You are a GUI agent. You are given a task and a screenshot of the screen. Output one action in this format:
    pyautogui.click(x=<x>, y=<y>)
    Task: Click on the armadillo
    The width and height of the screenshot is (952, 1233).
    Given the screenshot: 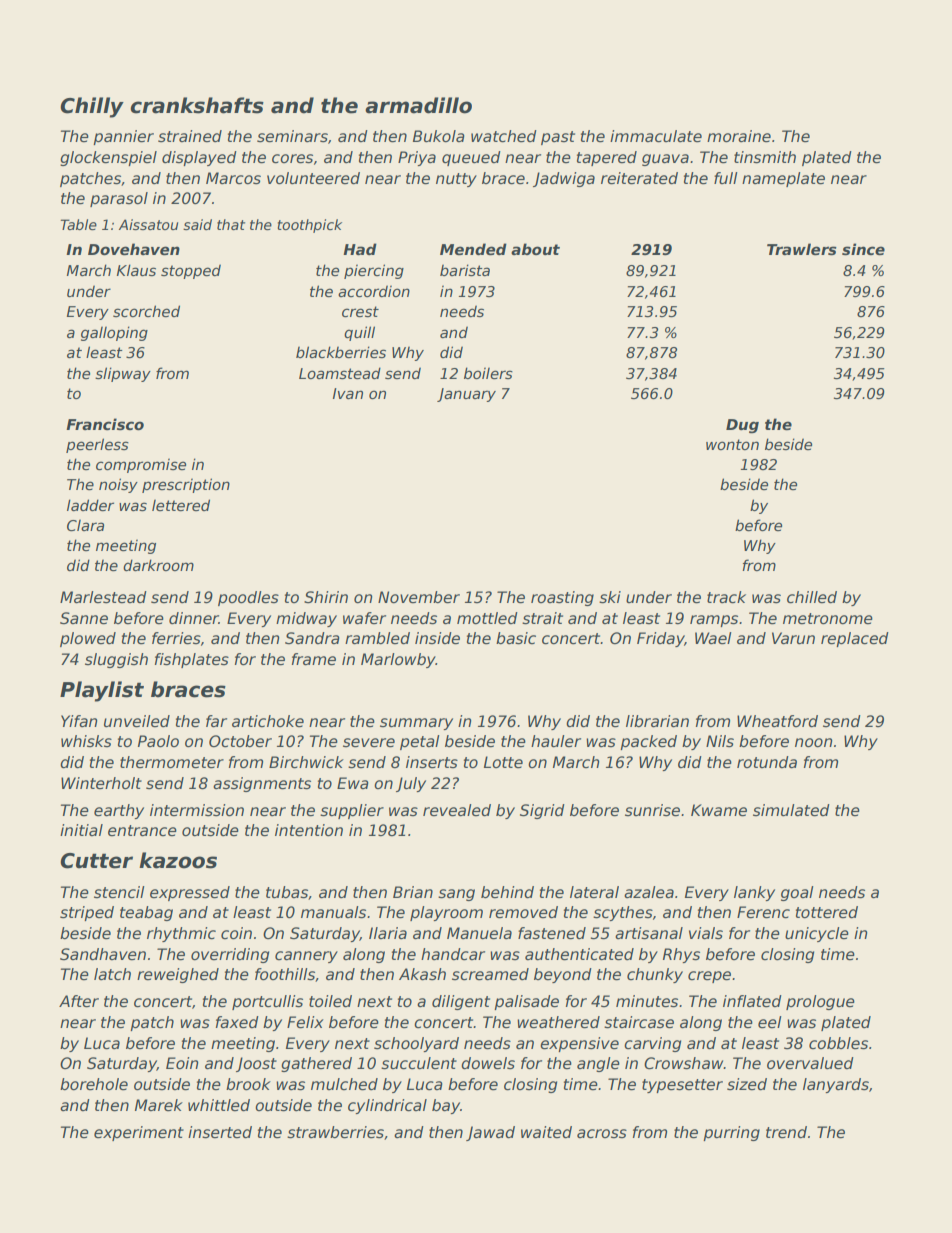 What is the action you would take?
    pyautogui.click(x=418, y=105)
